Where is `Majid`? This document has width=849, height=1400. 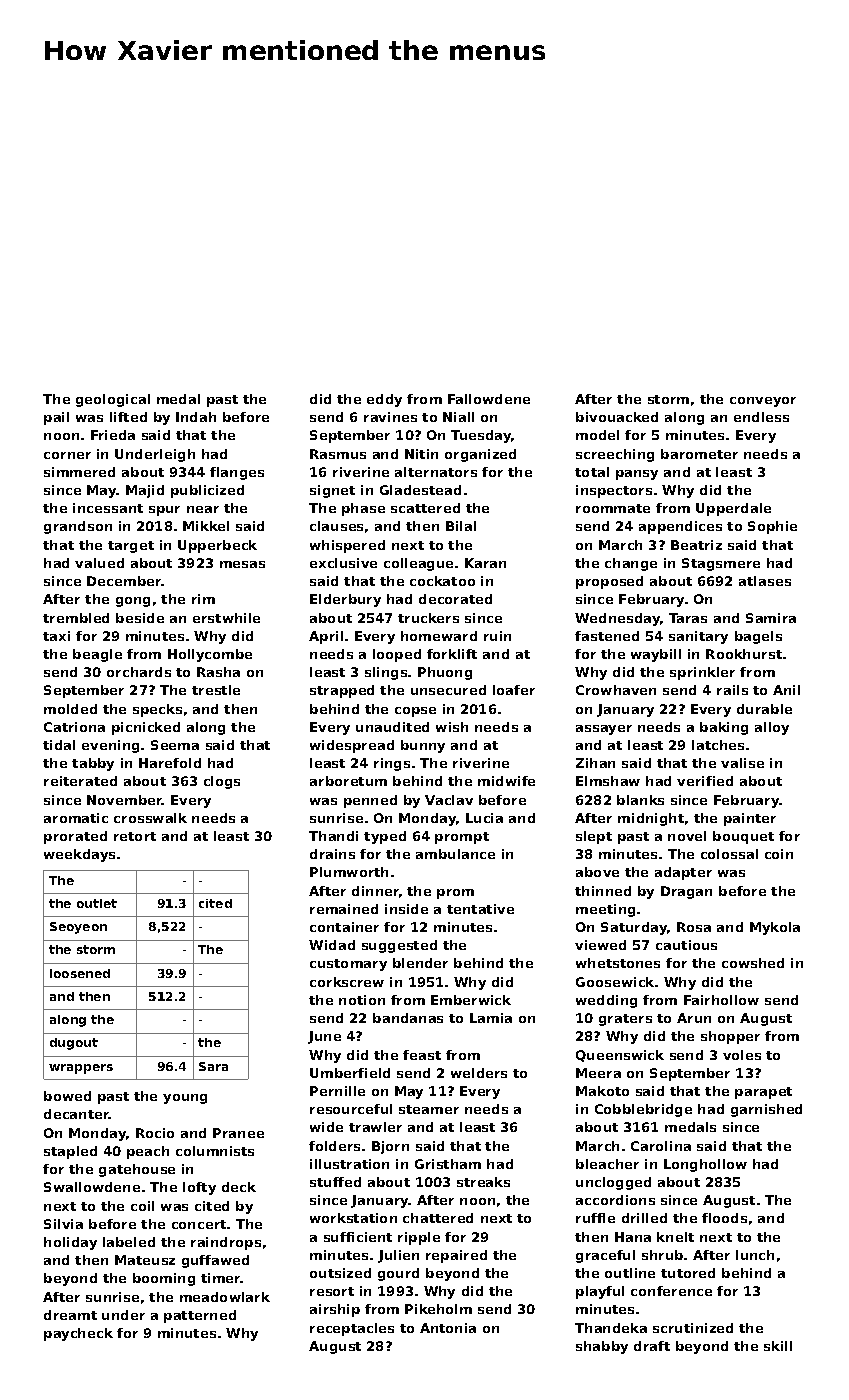
Majid is located at coordinates (145, 491).
